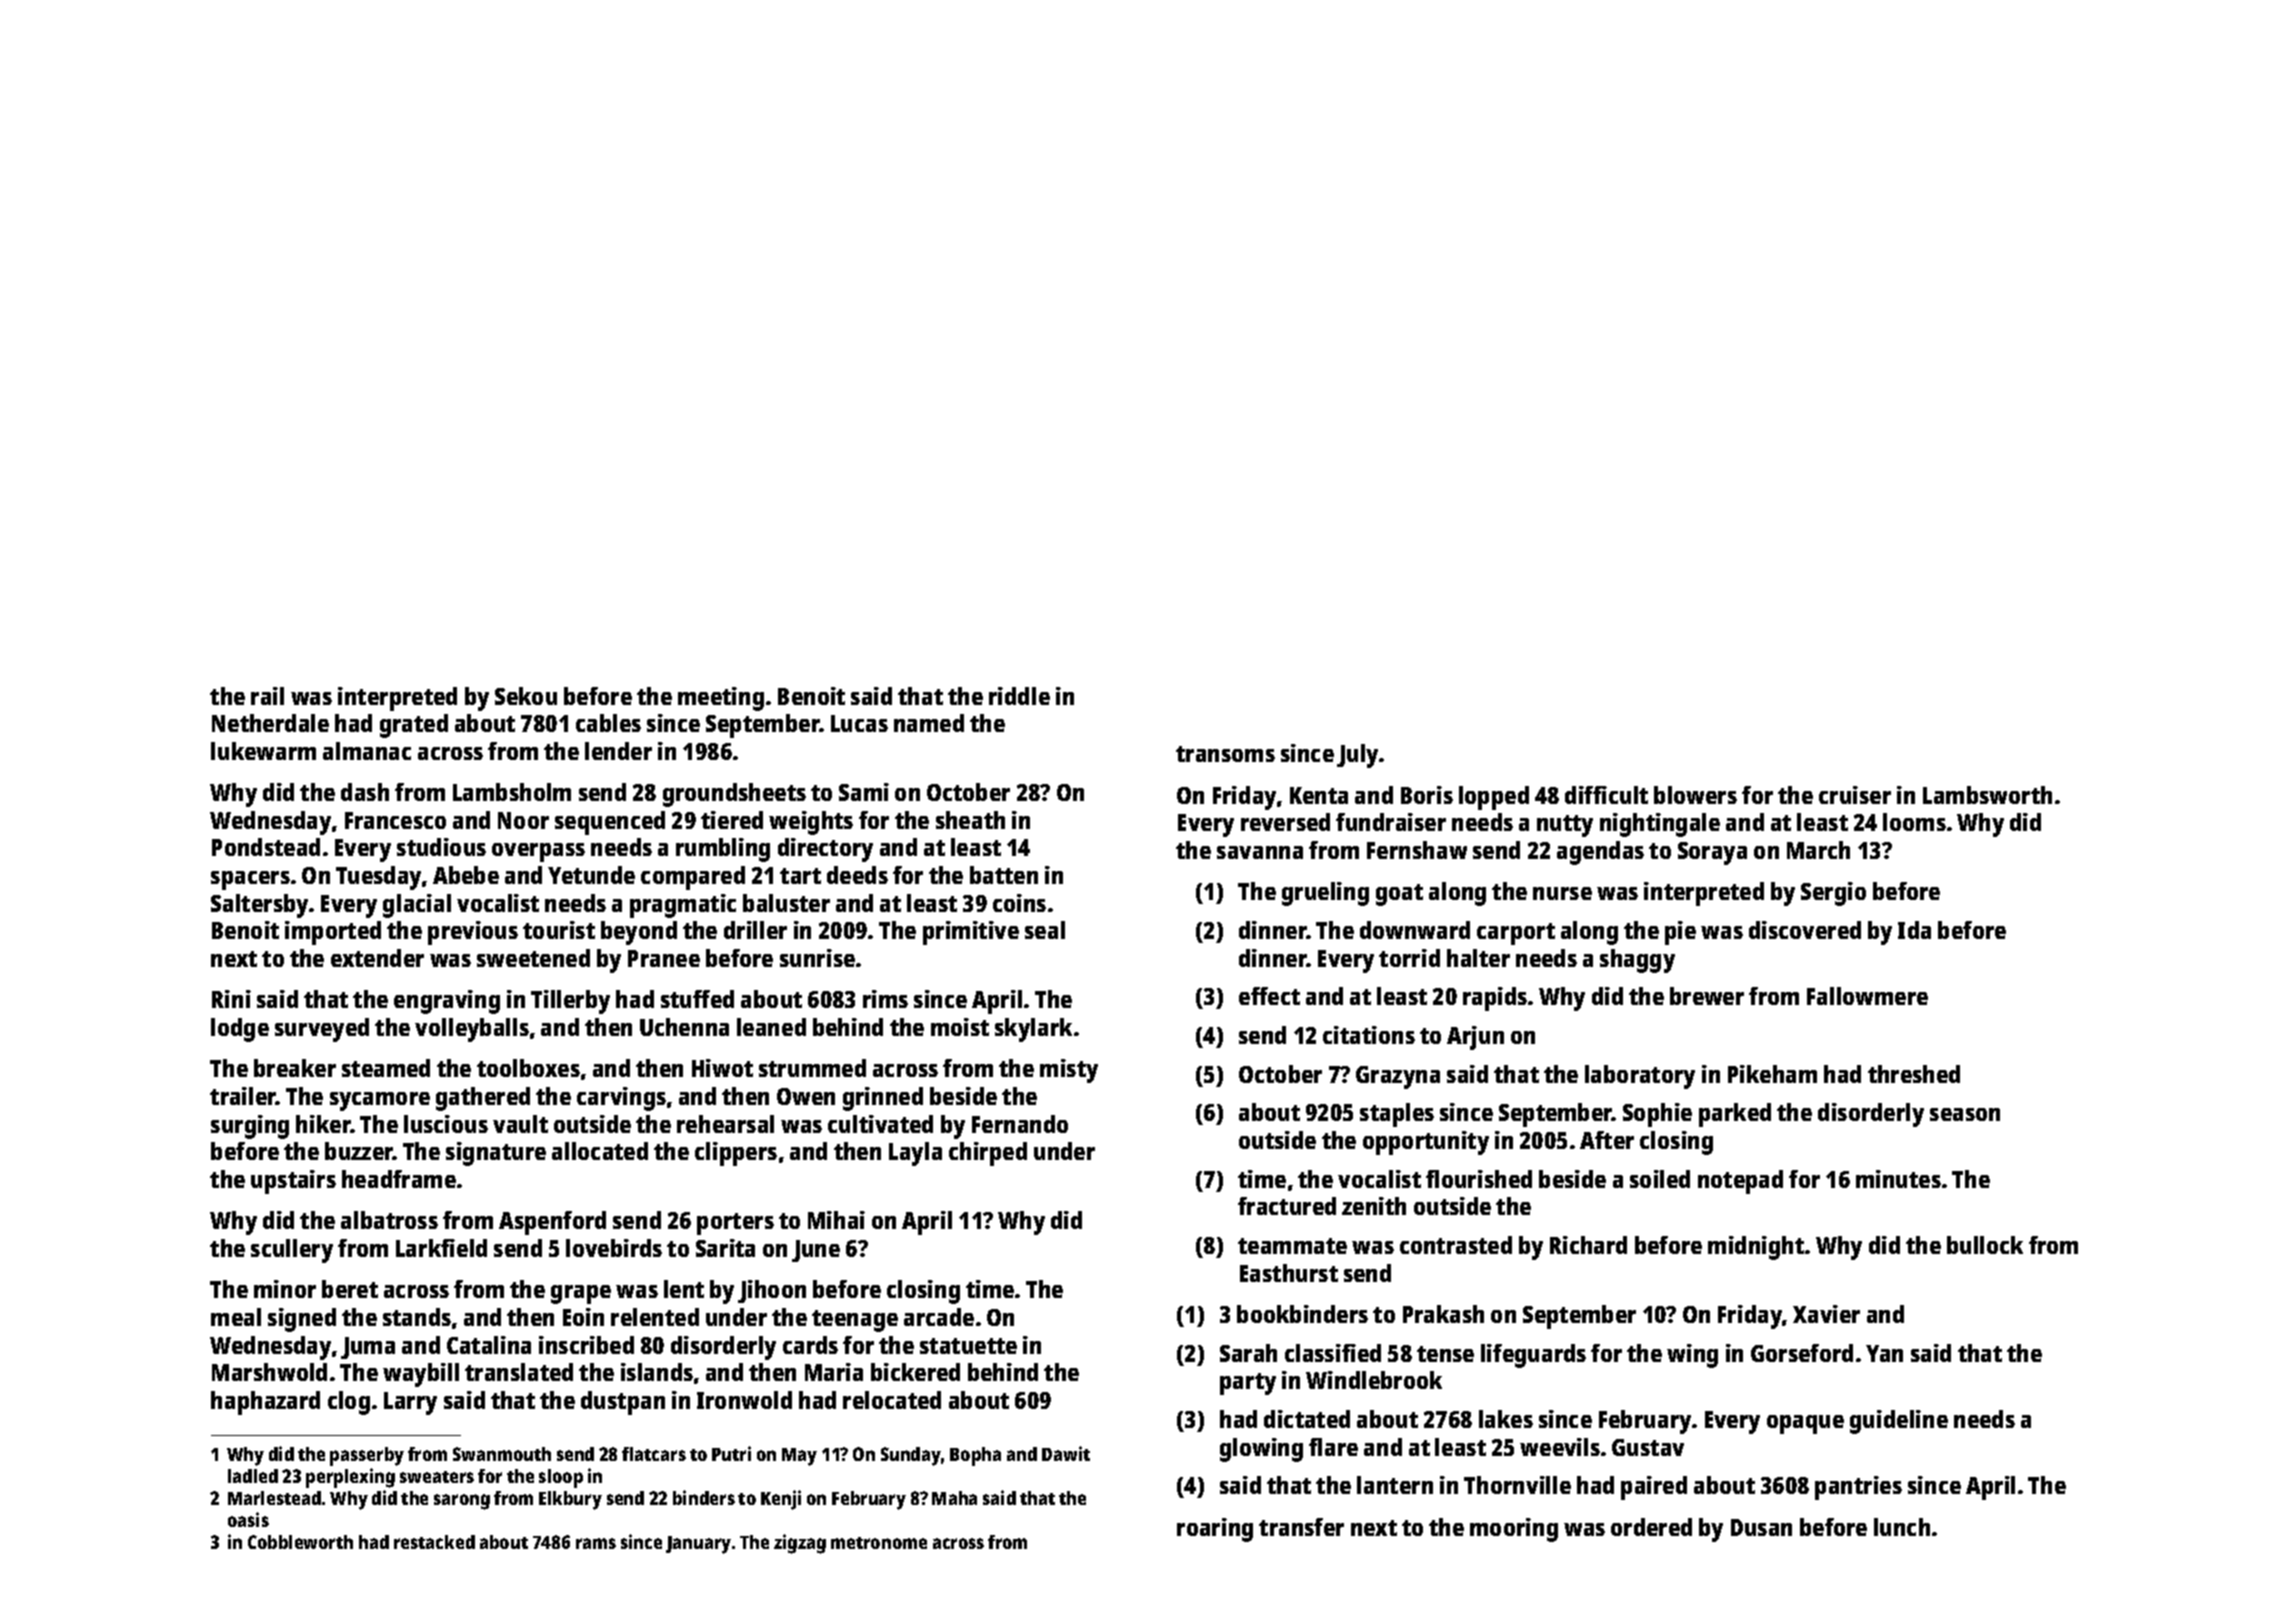 The image size is (2292, 1620). I want to click on After, so click(1607, 1140).
